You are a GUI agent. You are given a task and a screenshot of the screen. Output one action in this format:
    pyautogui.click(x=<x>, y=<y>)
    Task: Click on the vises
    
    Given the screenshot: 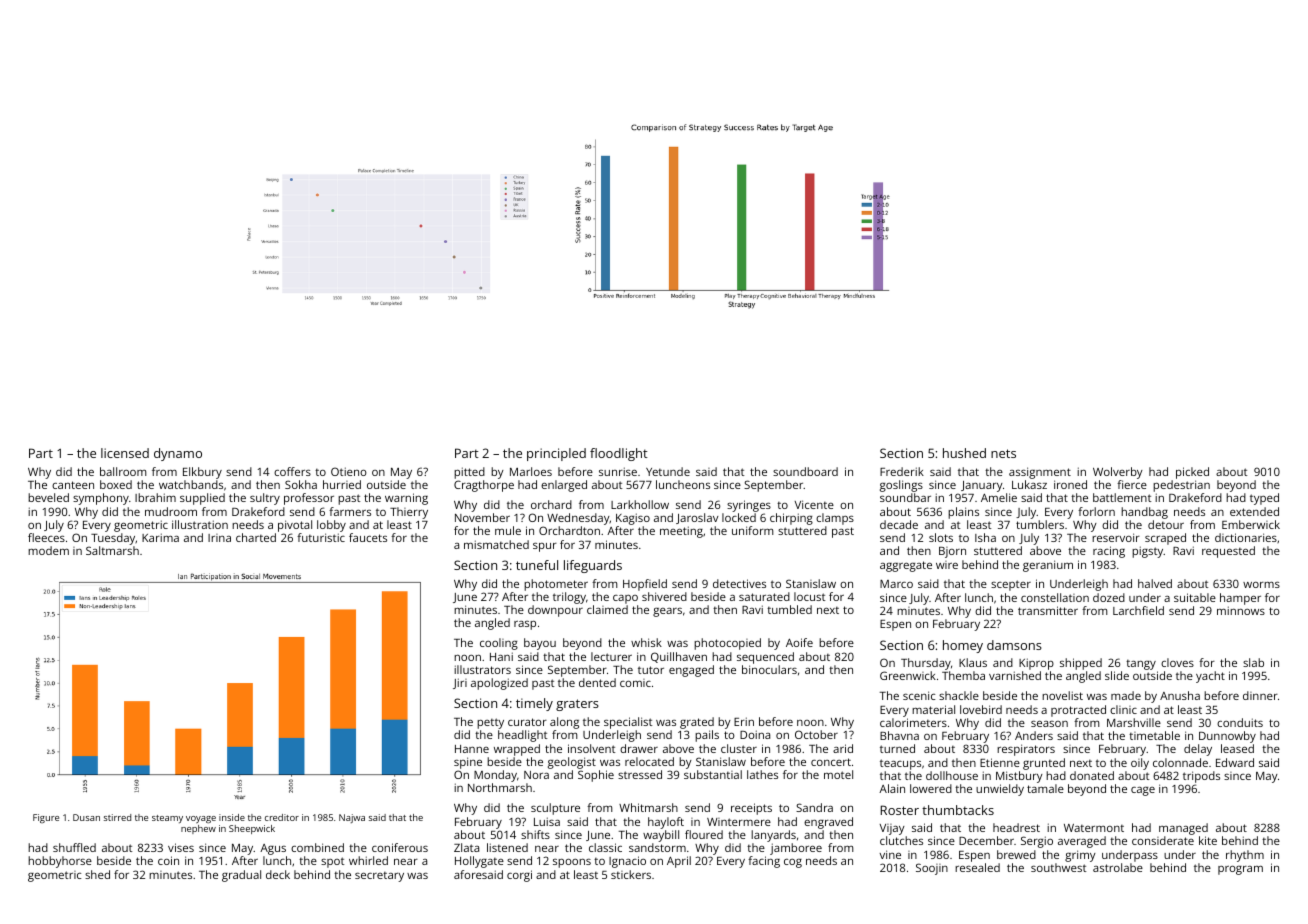 What is the action you would take?
    pyautogui.click(x=181, y=847)
